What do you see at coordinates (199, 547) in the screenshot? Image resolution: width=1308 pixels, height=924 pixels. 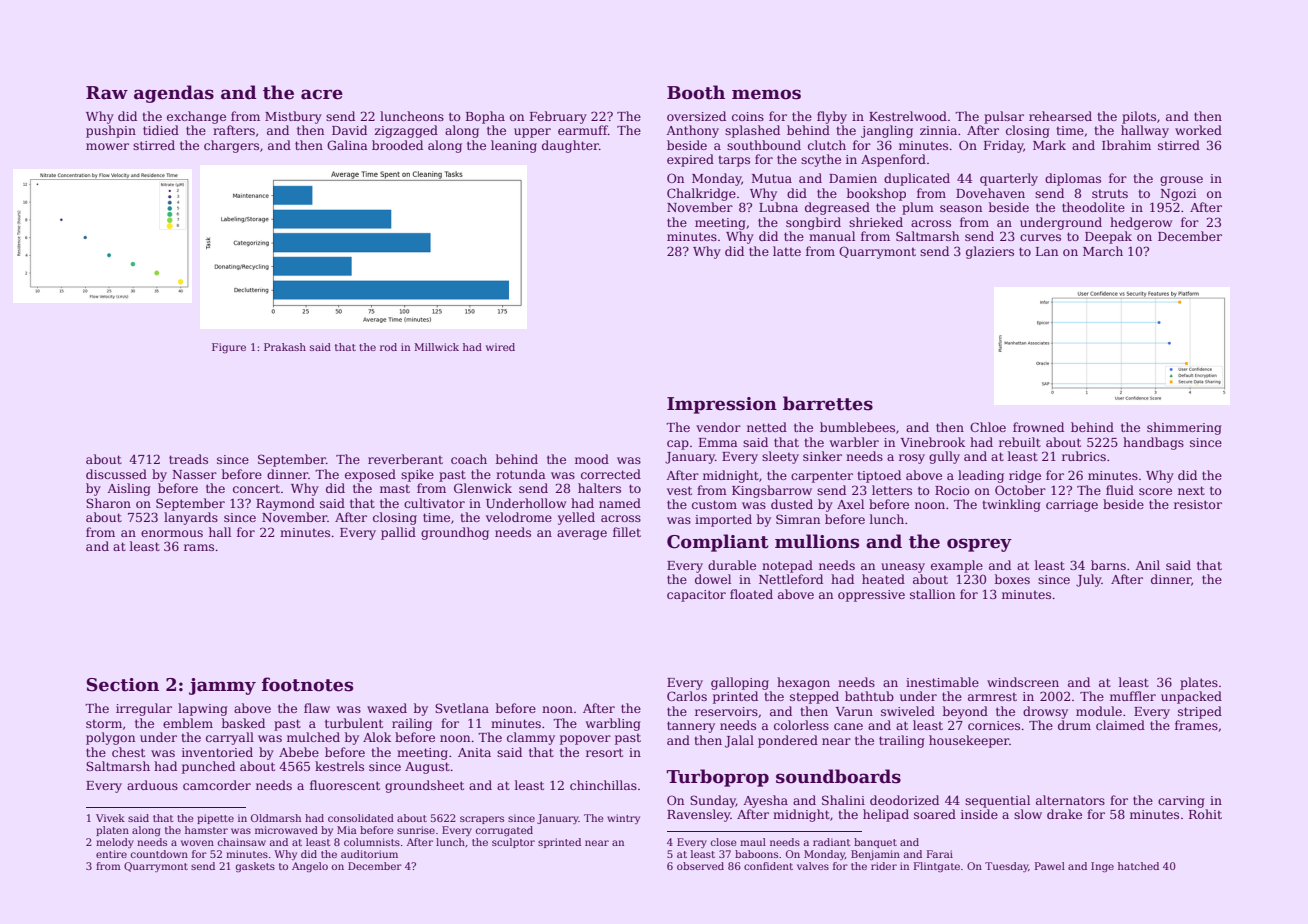 I see `rams` at bounding box center [199, 547].
